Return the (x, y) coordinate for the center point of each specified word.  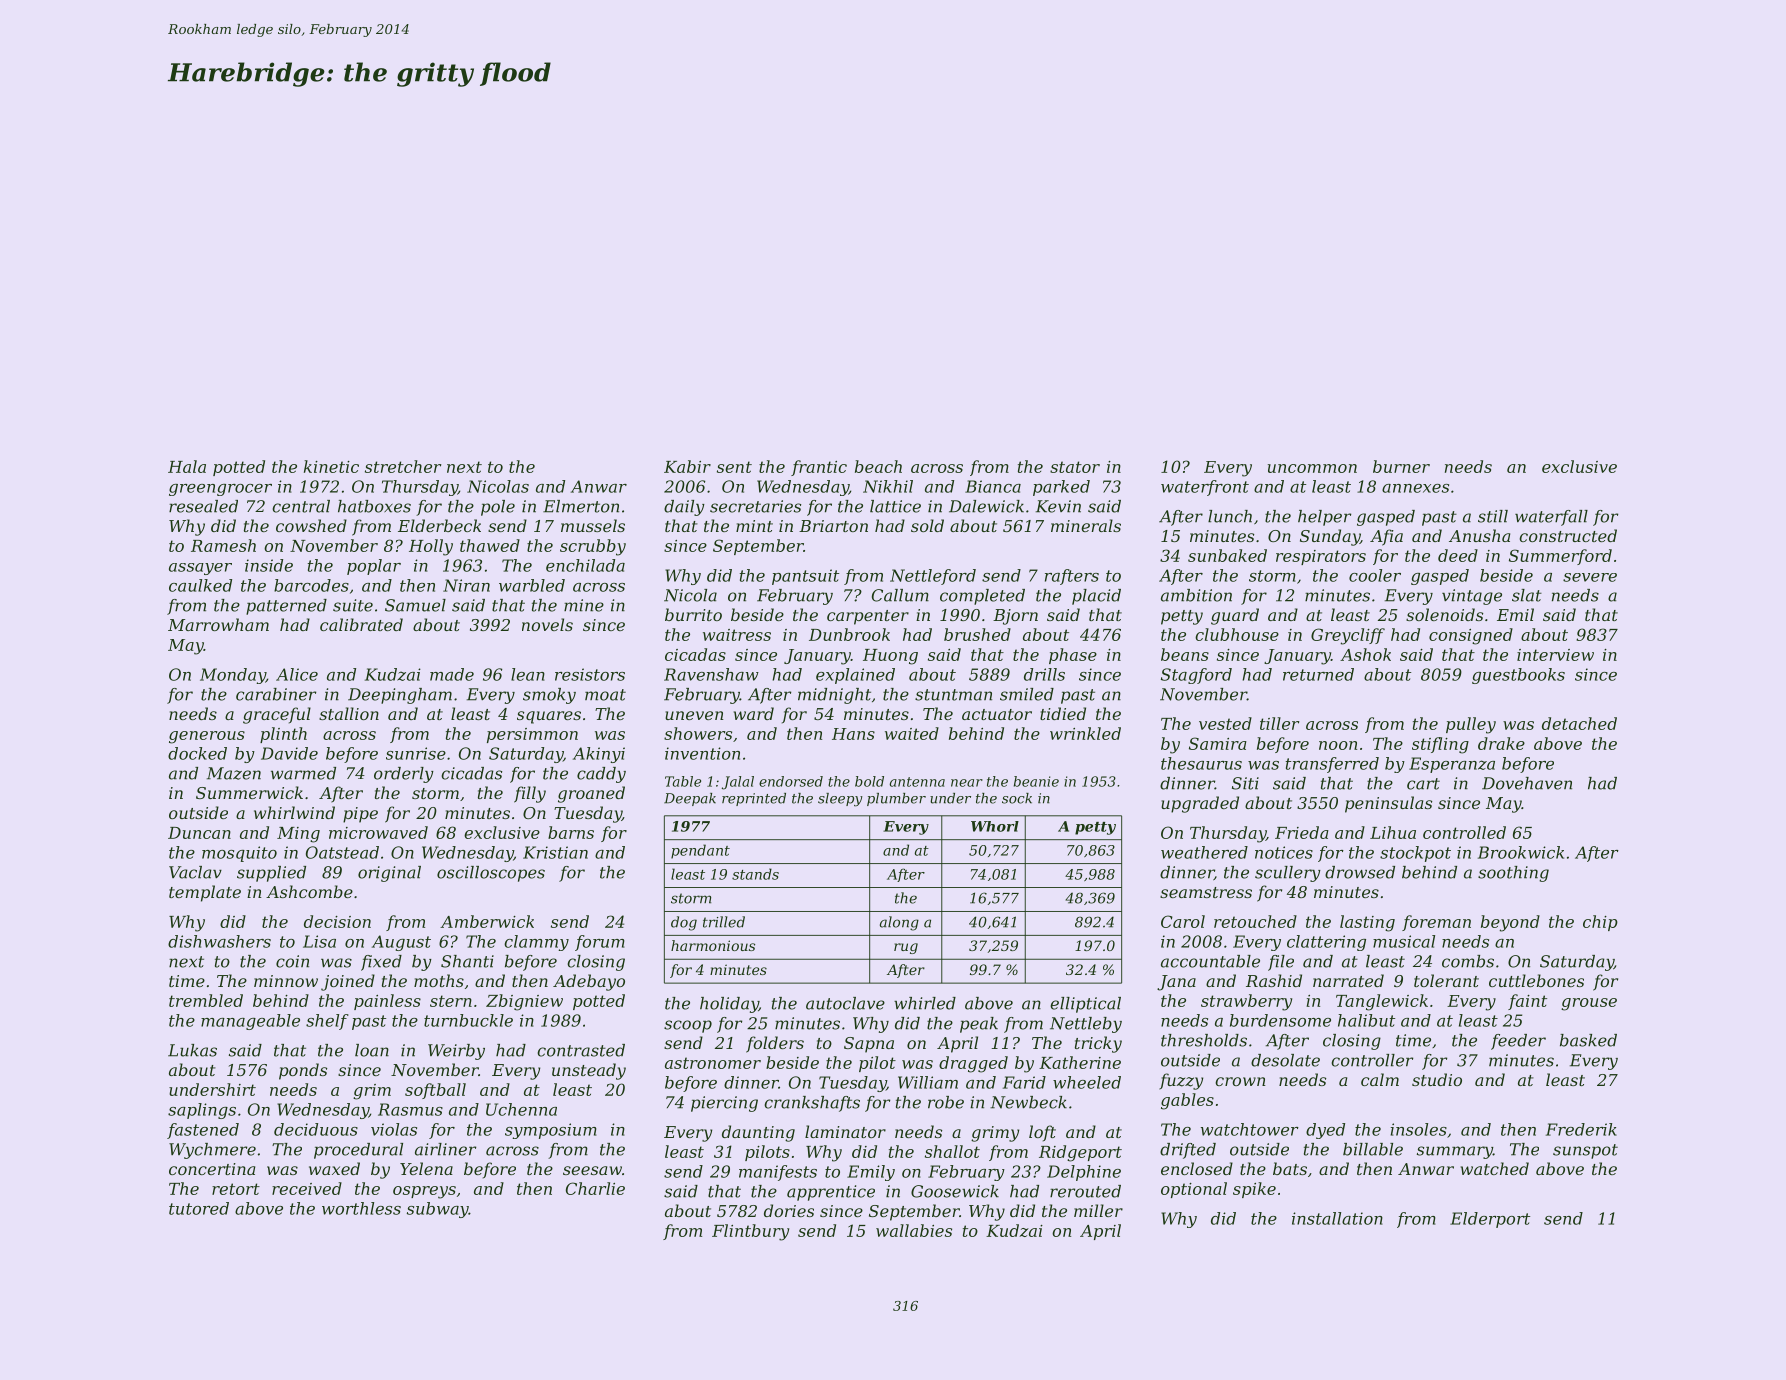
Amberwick (487, 921)
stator (1075, 467)
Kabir (687, 466)
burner (1401, 466)
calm (1380, 1079)
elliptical (1085, 1005)
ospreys (424, 1192)
